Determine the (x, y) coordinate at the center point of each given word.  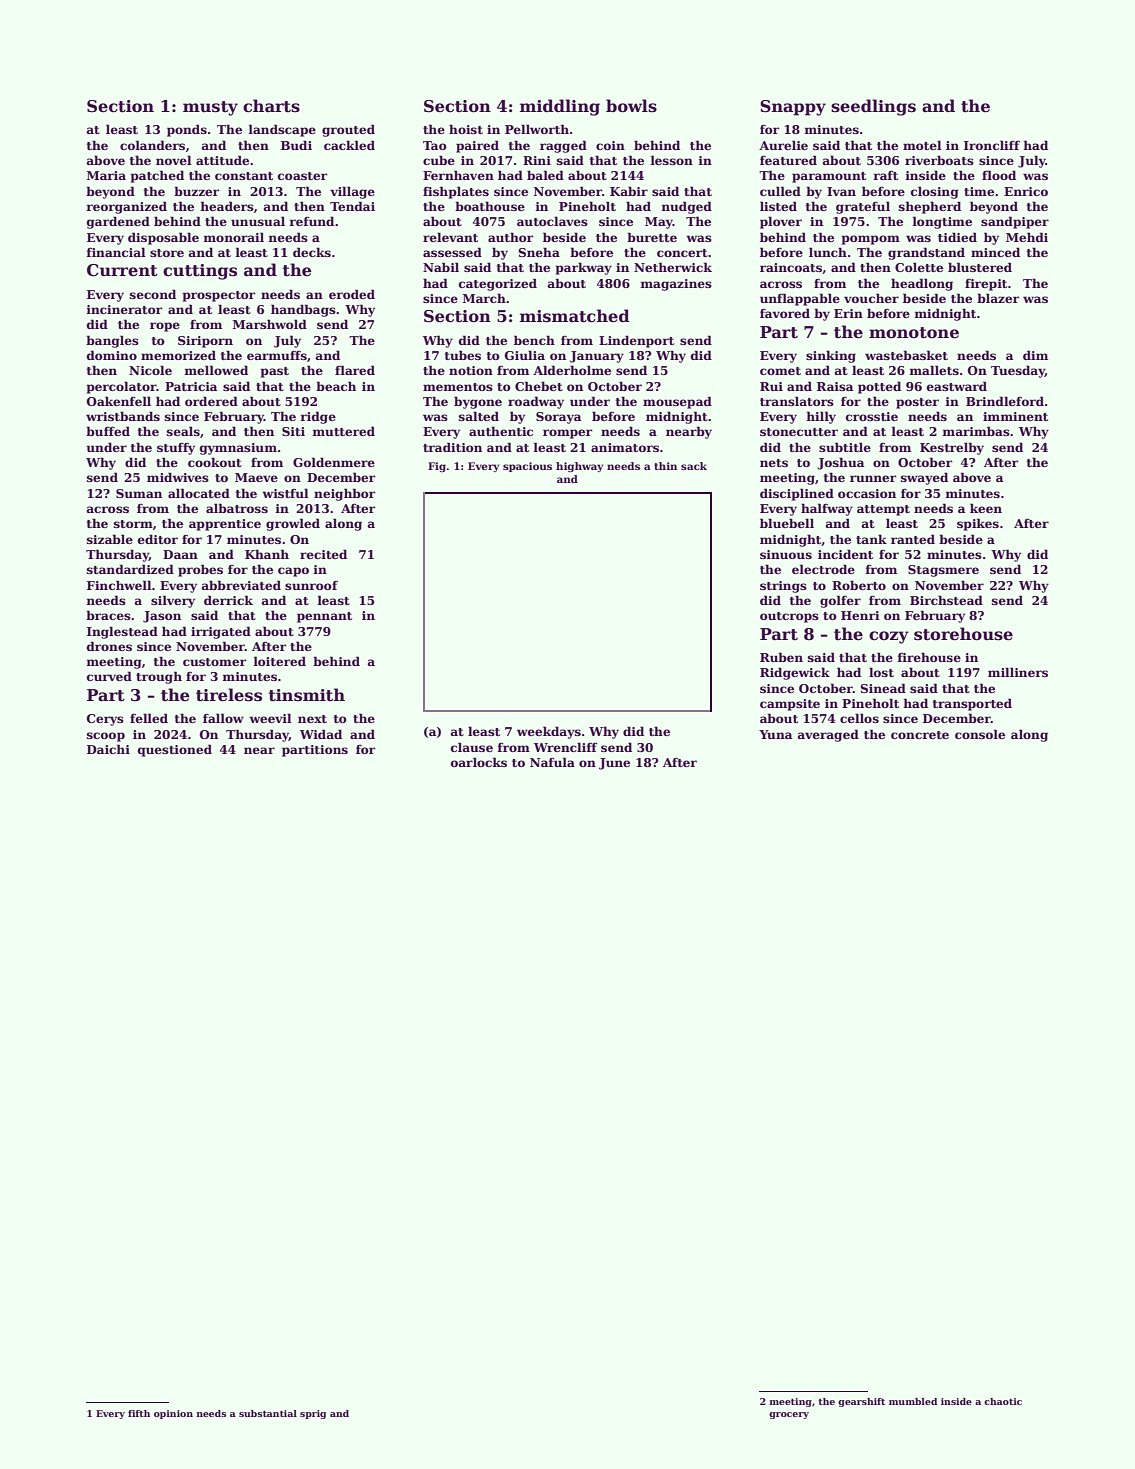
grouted (348, 130)
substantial (268, 1413)
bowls (631, 106)
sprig (313, 1414)
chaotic (1003, 1401)
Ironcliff (992, 145)
